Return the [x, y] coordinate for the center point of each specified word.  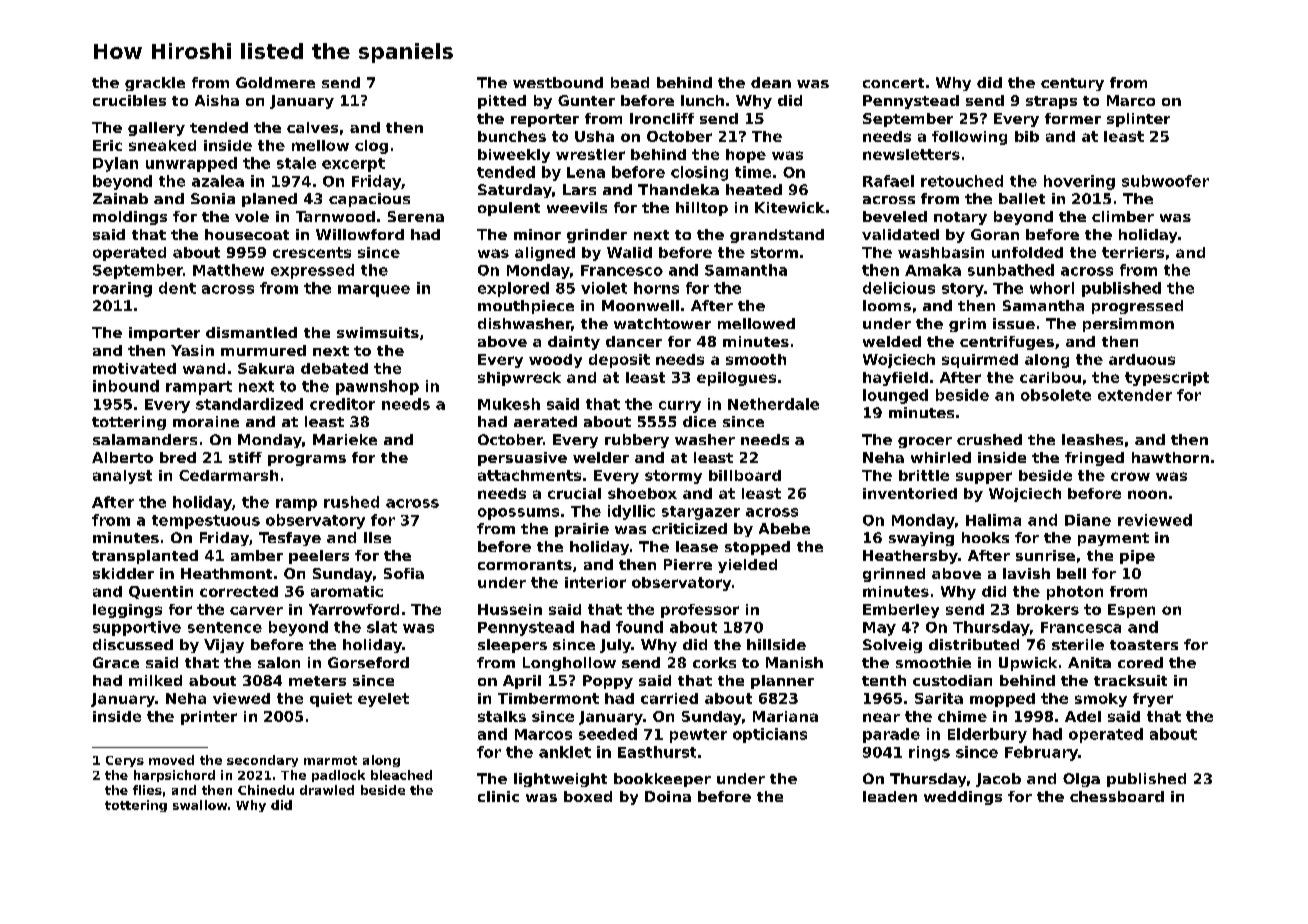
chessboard [1117, 796]
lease [697, 546]
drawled [327, 790]
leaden [890, 796]
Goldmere [275, 82]
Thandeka [678, 189]
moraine [206, 421]
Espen [1131, 611]
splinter [1138, 120]
